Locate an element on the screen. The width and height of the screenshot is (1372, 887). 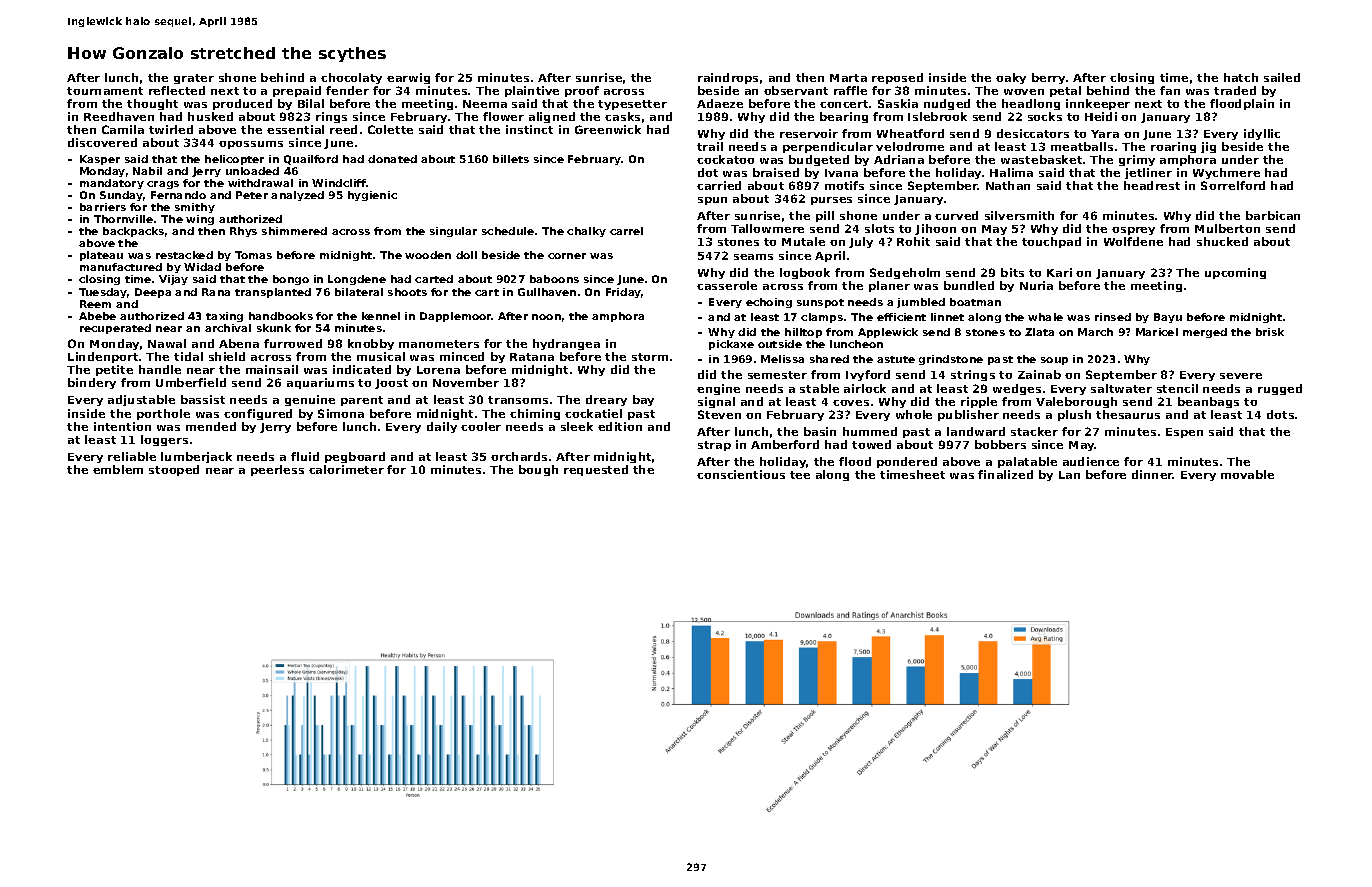
grater is located at coordinates (194, 79).
